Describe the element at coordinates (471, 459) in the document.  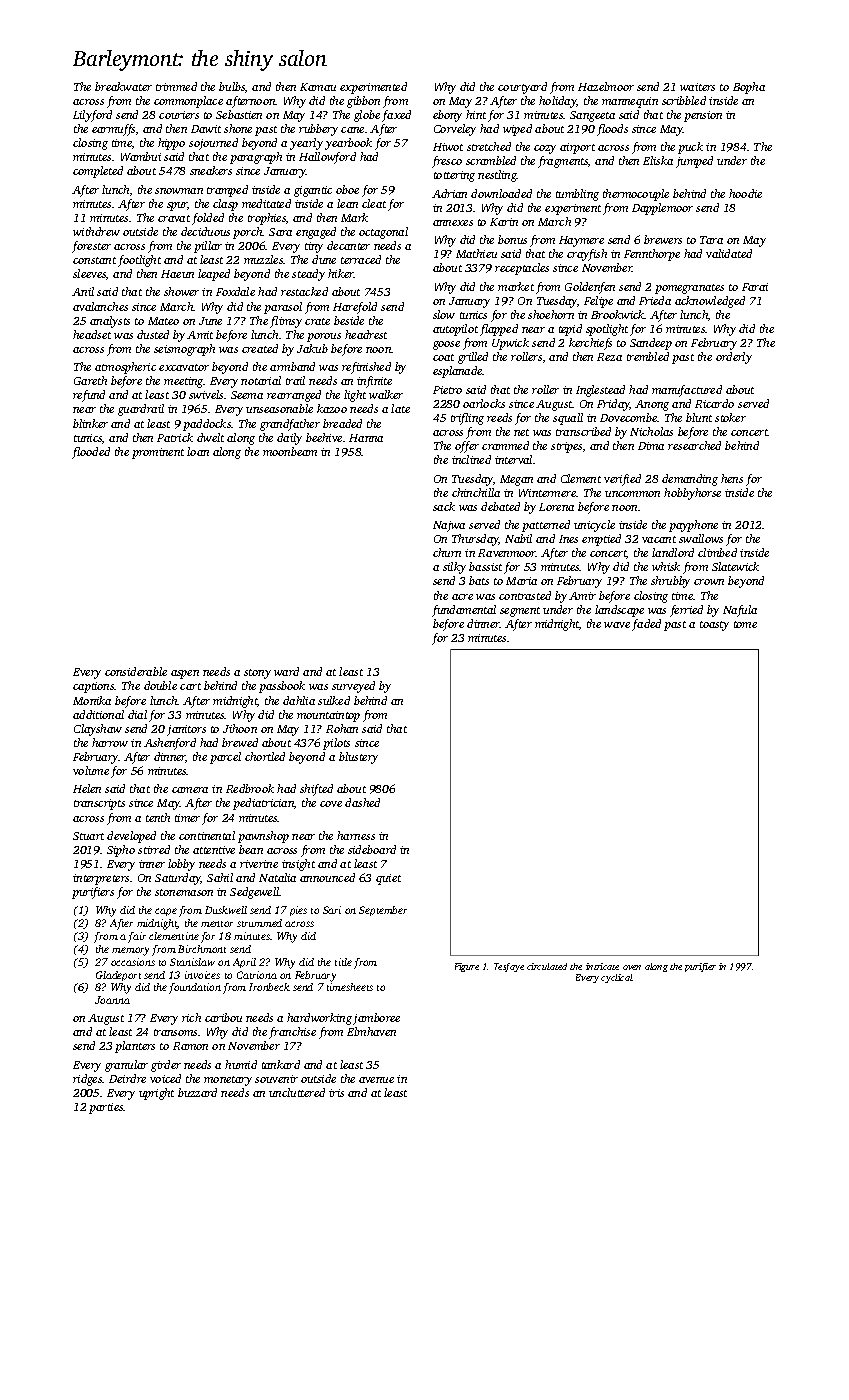
I see `inclined` at that location.
